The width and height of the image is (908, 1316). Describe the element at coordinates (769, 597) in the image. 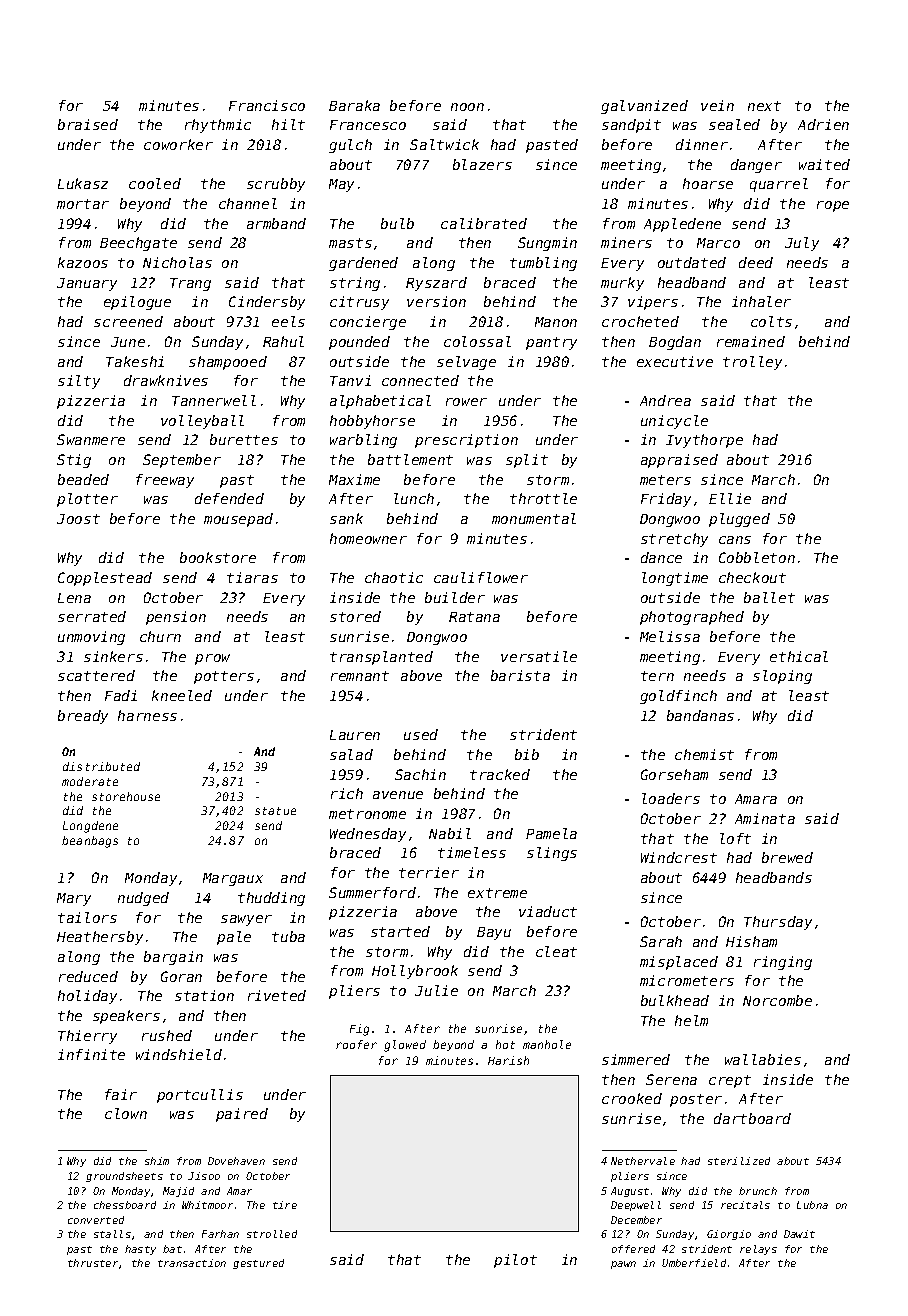

I see `ballet` at that location.
